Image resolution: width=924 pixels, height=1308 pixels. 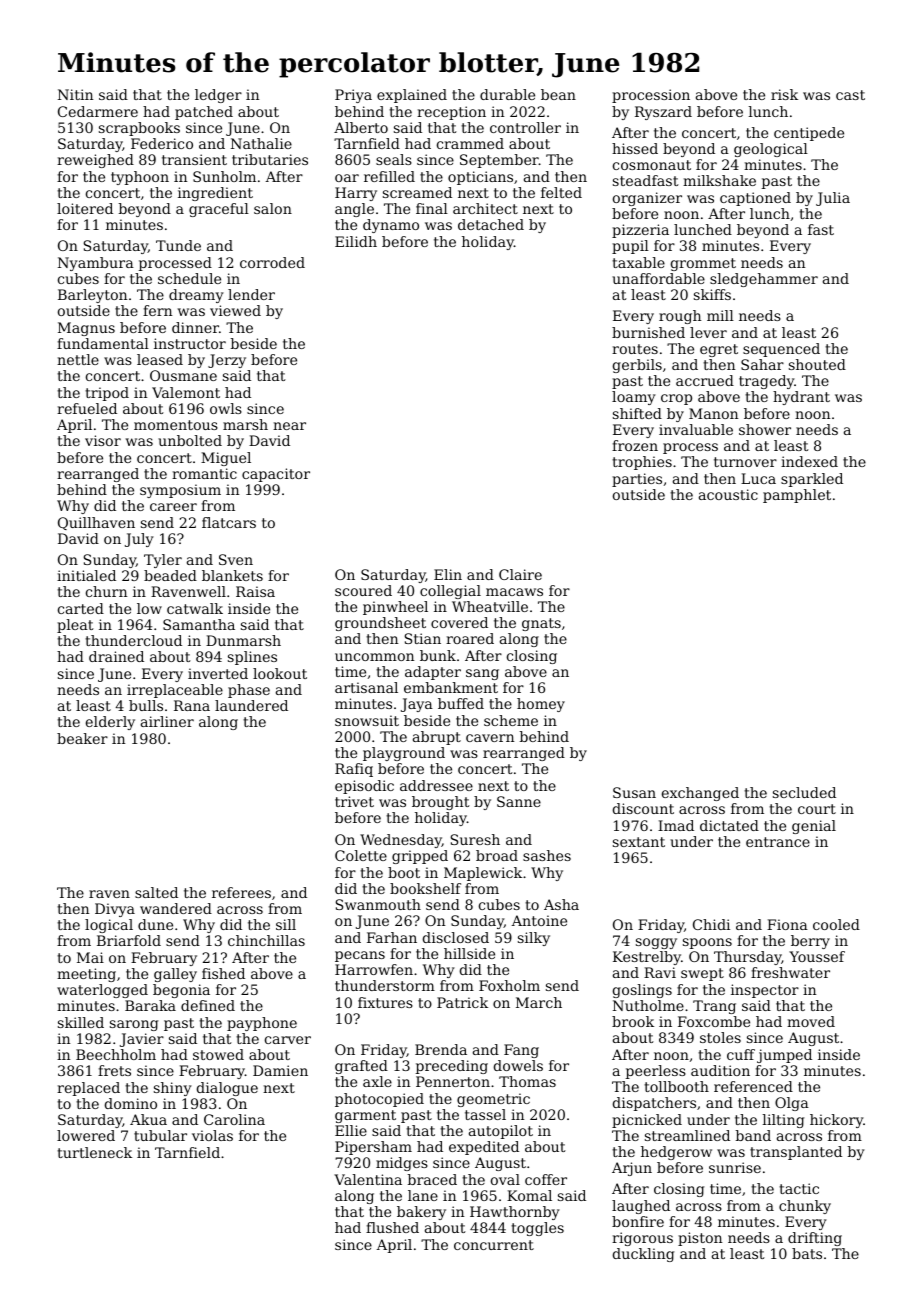 What do you see at coordinates (541, 624) in the screenshot?
I see `gnats` at bounding box center [541, 624].
